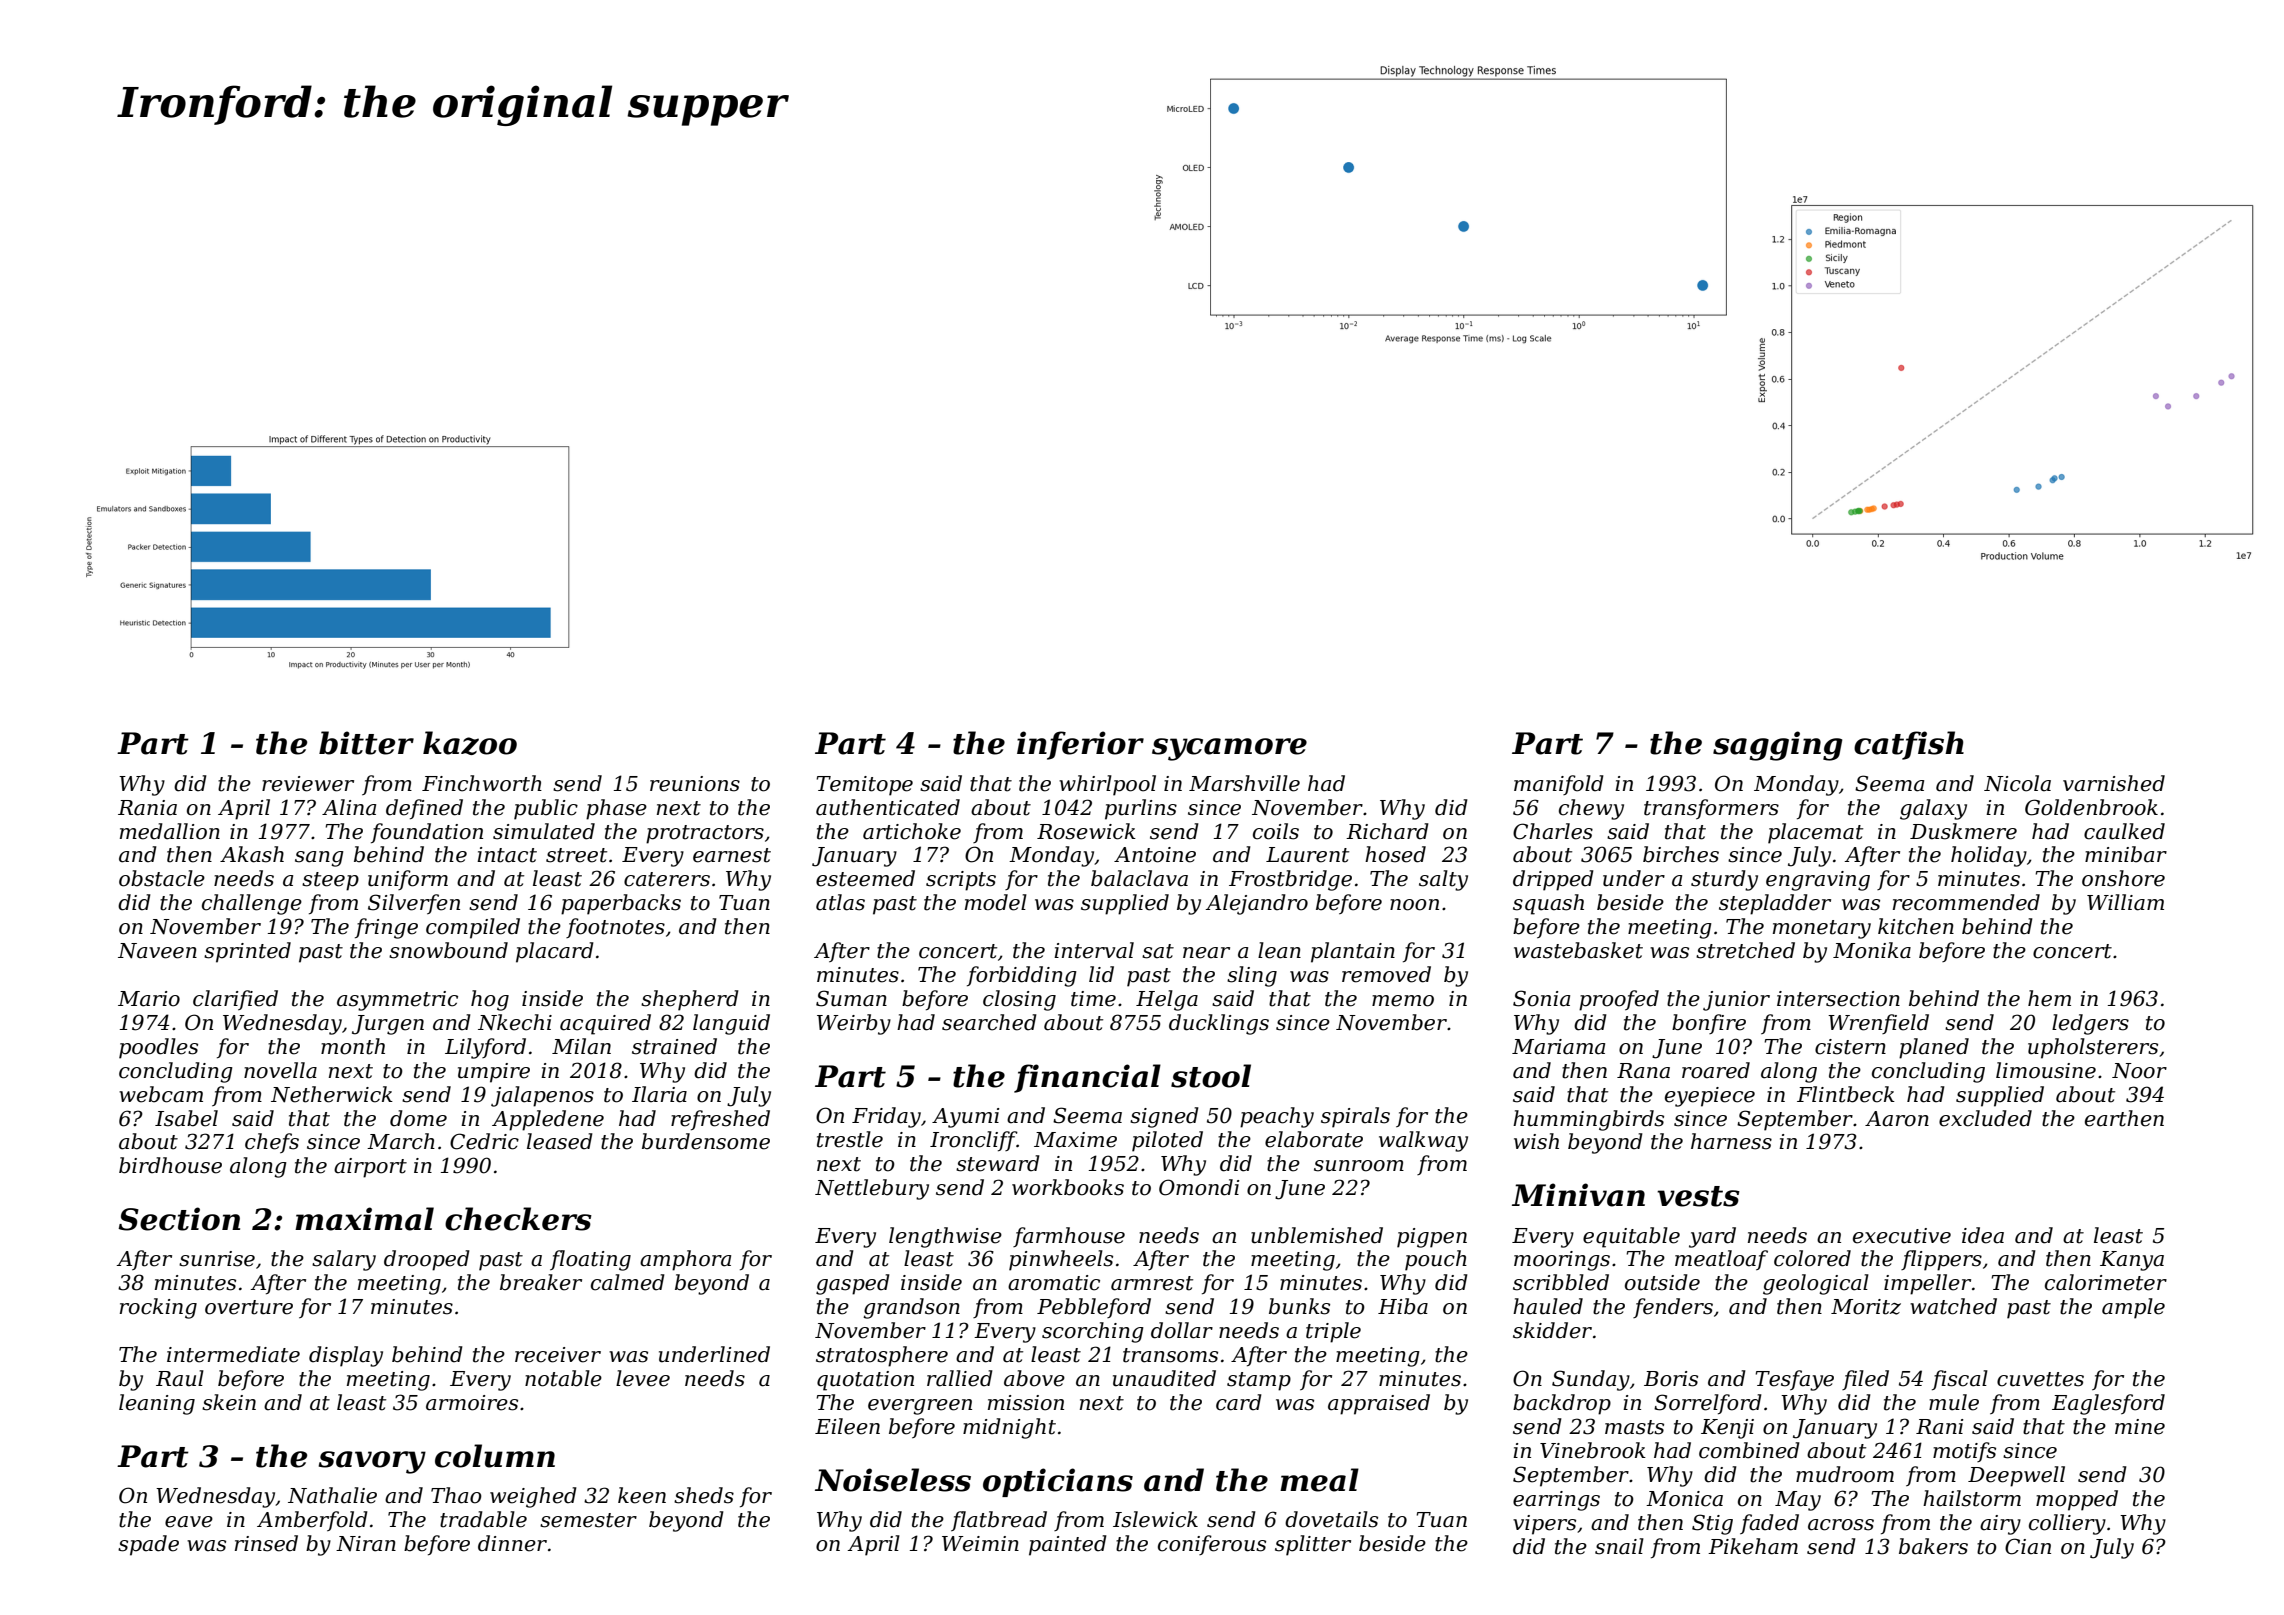 The height and width of the screenshot is (1615, 2284). I want to click on Naveen, so click(157, 951).
